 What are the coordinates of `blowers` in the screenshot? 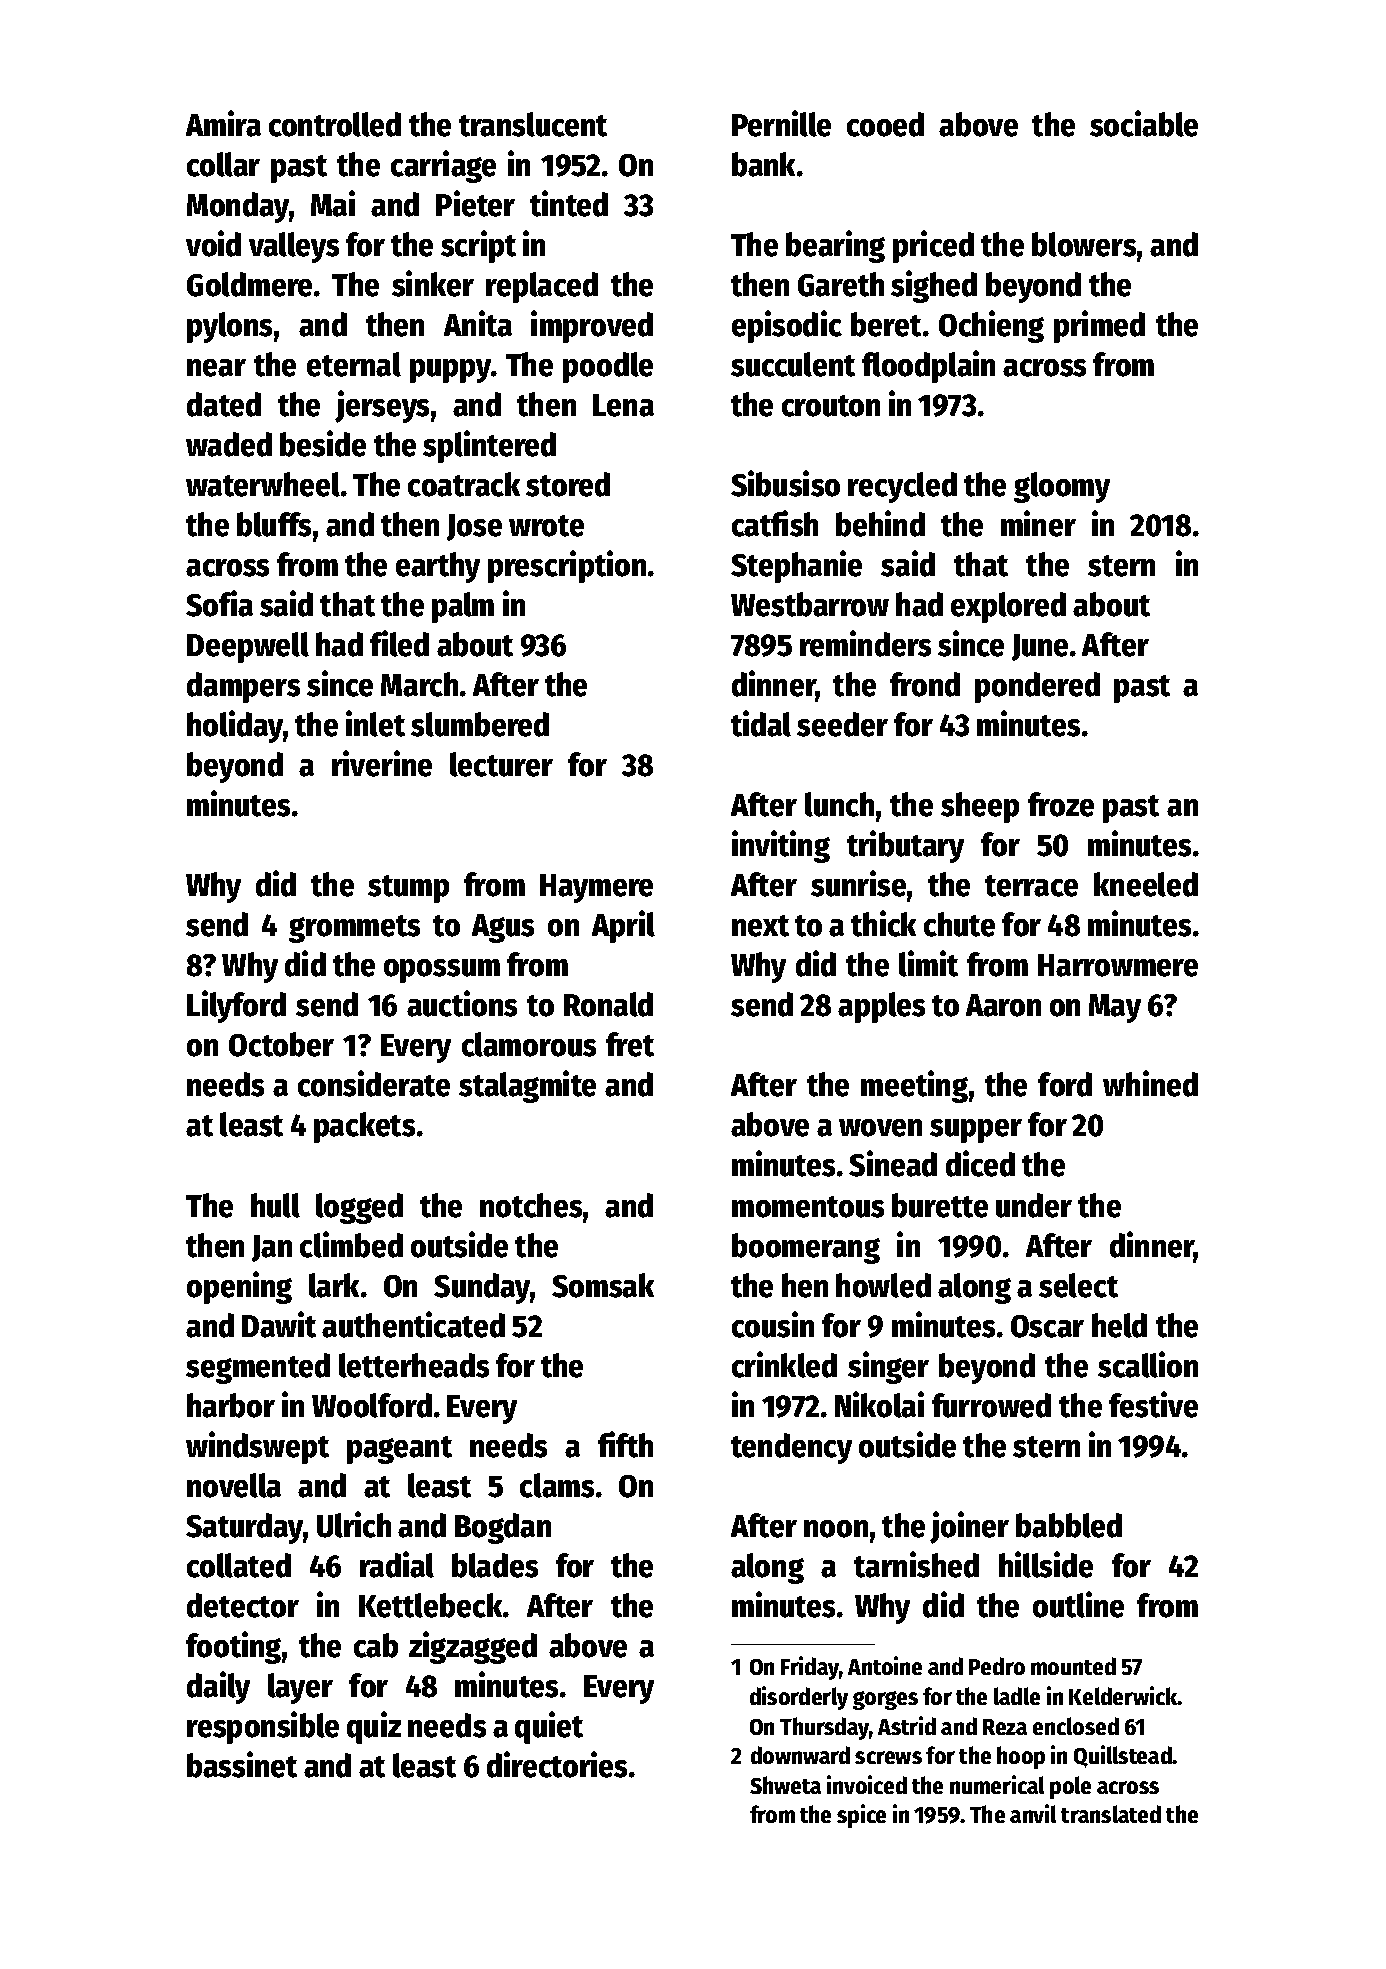 It's located at (1084, 244).
